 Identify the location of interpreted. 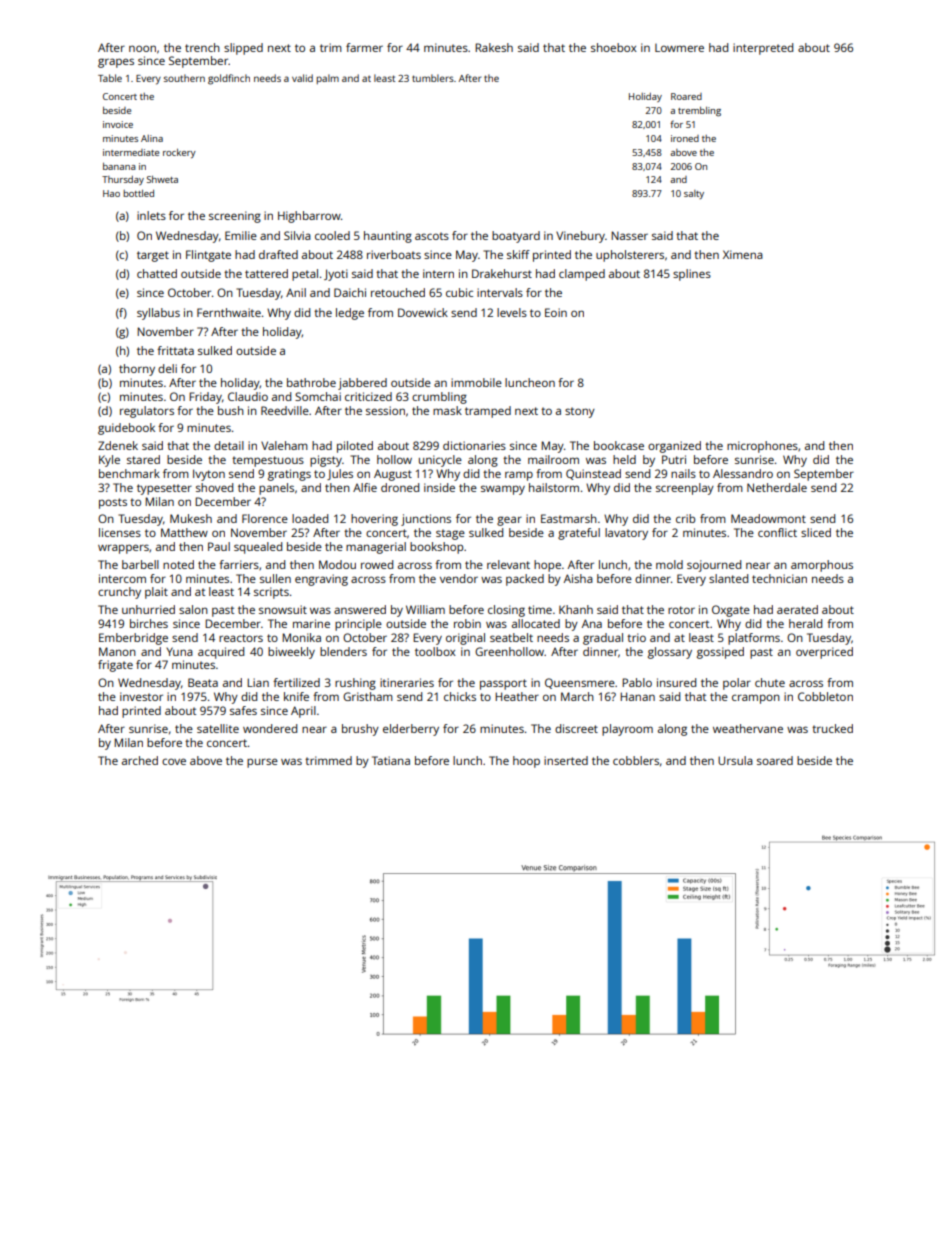
(763, 49).
